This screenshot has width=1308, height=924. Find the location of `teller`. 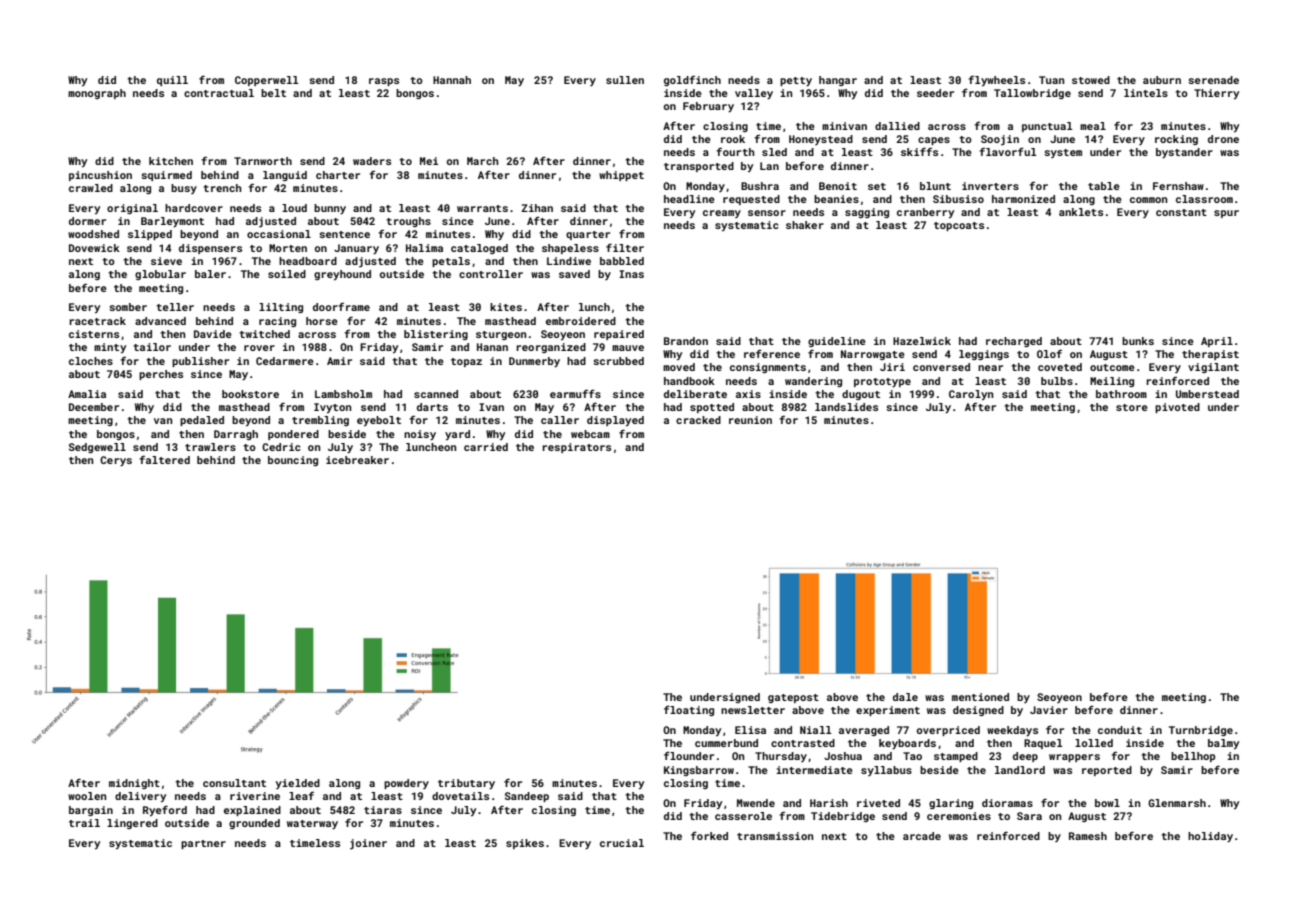

teller is located at coordinates (175, 307).
